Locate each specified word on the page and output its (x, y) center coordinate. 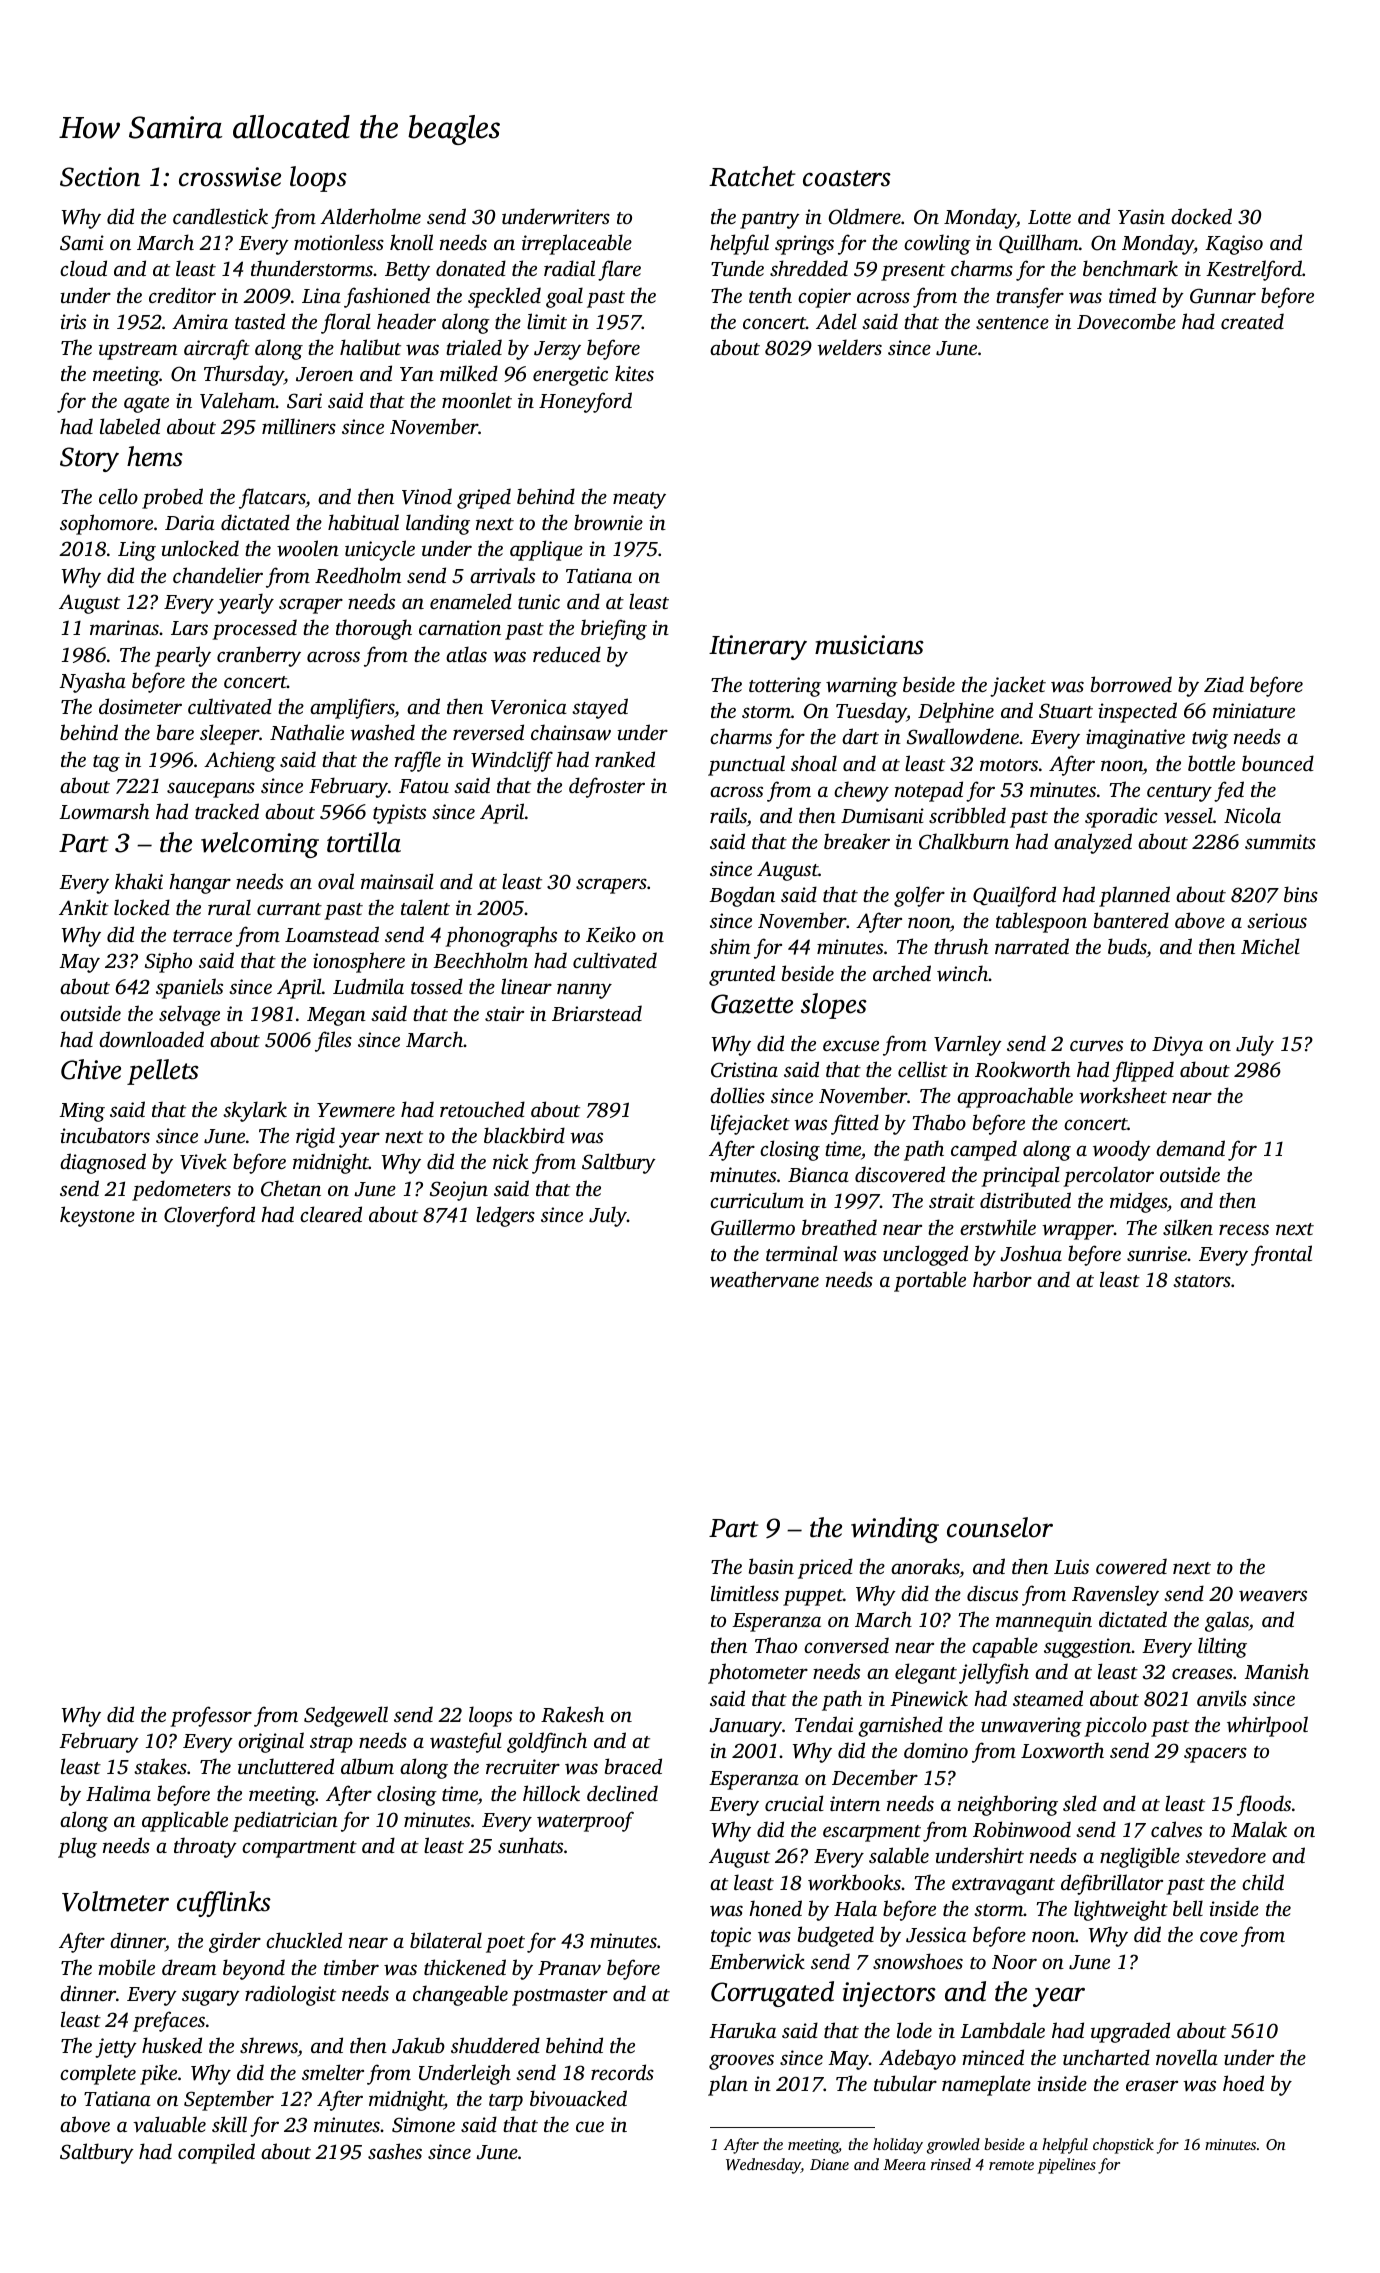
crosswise (230, 177)
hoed (1243, 2083)
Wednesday (763, 2166)
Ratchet (752, 176)
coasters (847, 178)
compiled (216, 2153)
